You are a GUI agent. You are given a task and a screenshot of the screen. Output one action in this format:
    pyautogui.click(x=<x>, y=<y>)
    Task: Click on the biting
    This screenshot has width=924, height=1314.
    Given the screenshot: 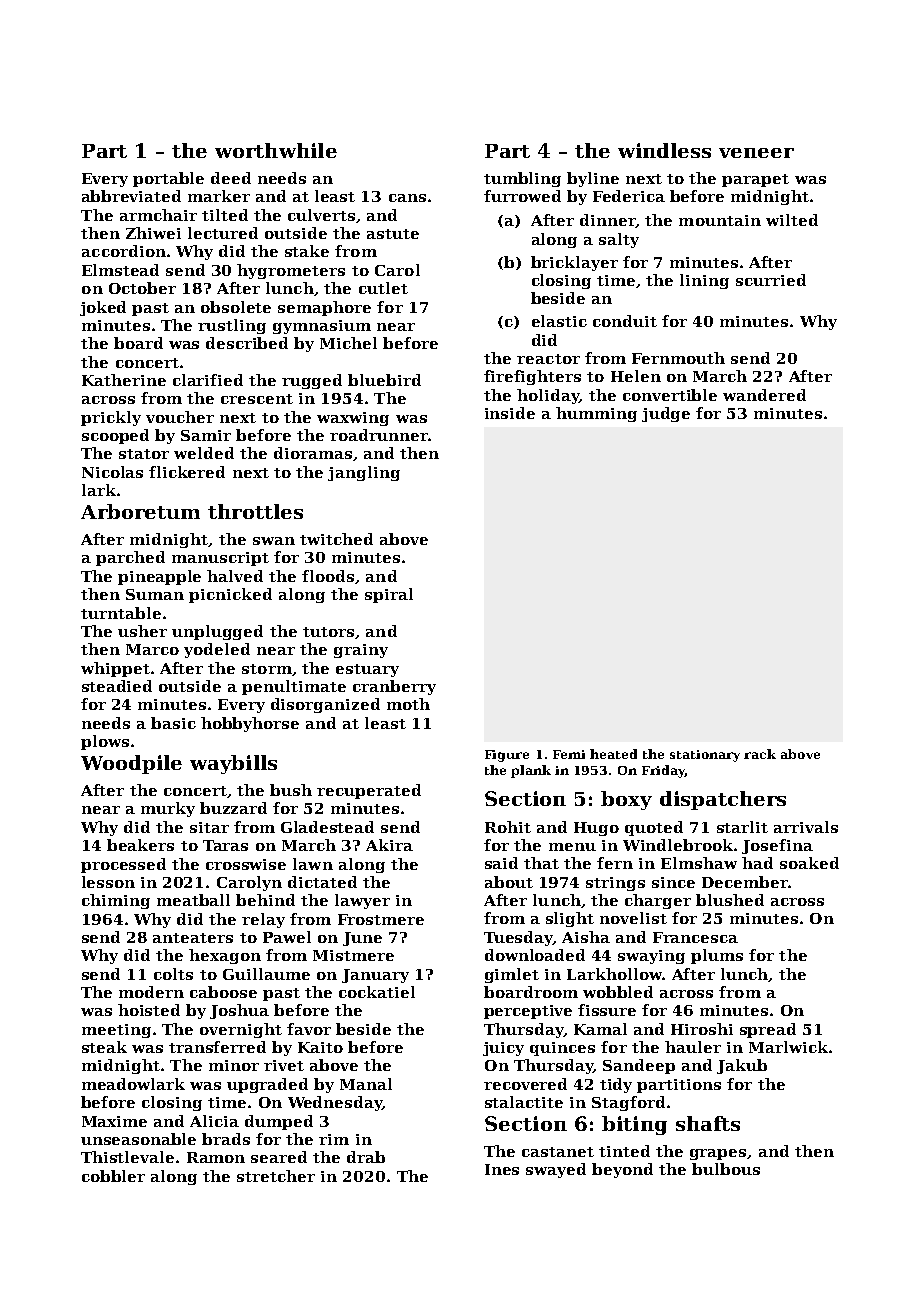 What is the action you would take?
    pyautogui.click(x=634, y=1125)
